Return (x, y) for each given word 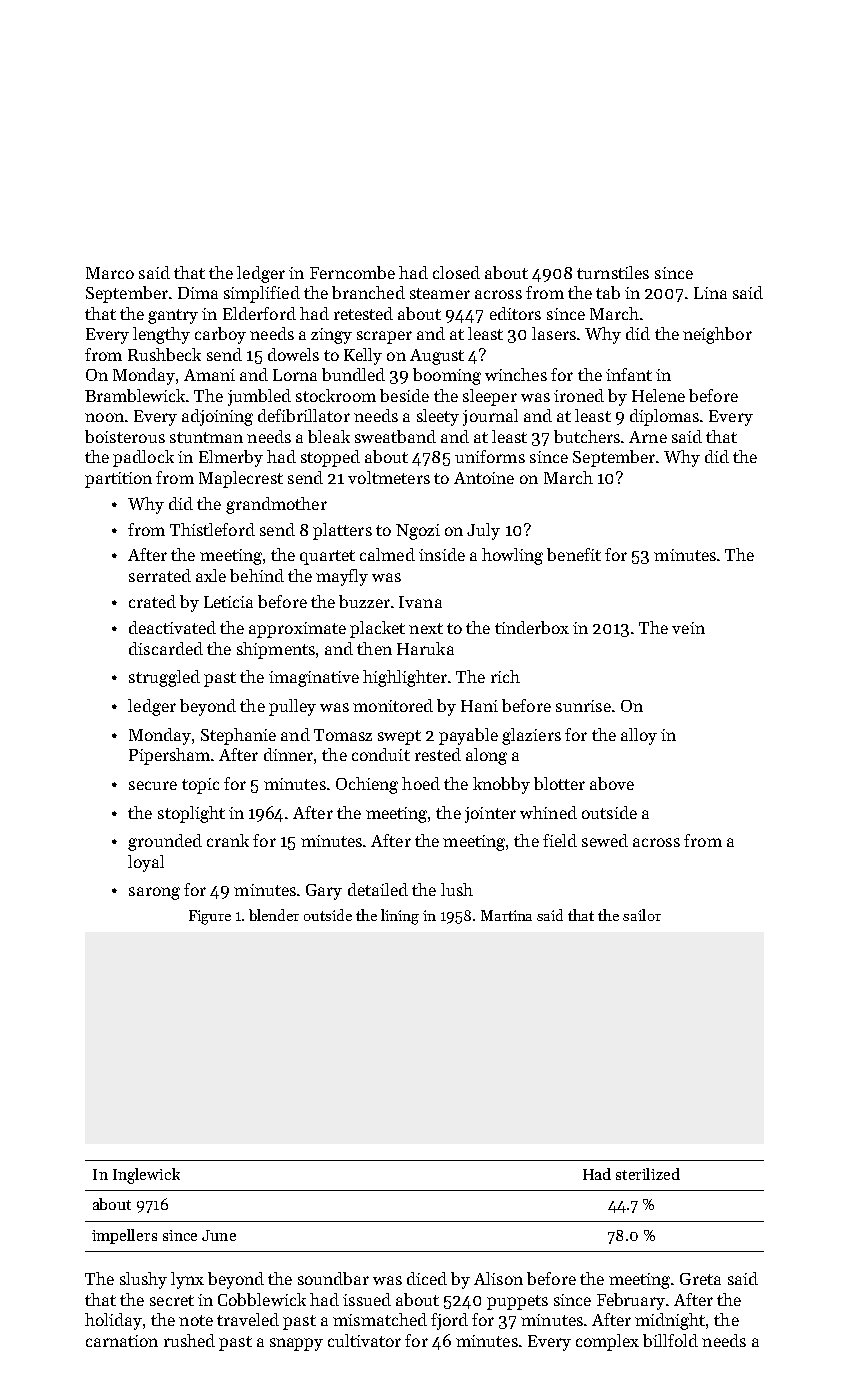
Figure (210, 917)
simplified (262, 294)
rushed (189, 1340)
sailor (642, 915)
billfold (670, 1340)
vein (688, 628)
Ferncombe (352, 272)
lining (400, 917)
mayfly (342, 577)
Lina (710, 293)
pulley (292, 707)
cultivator (364, 1340)
